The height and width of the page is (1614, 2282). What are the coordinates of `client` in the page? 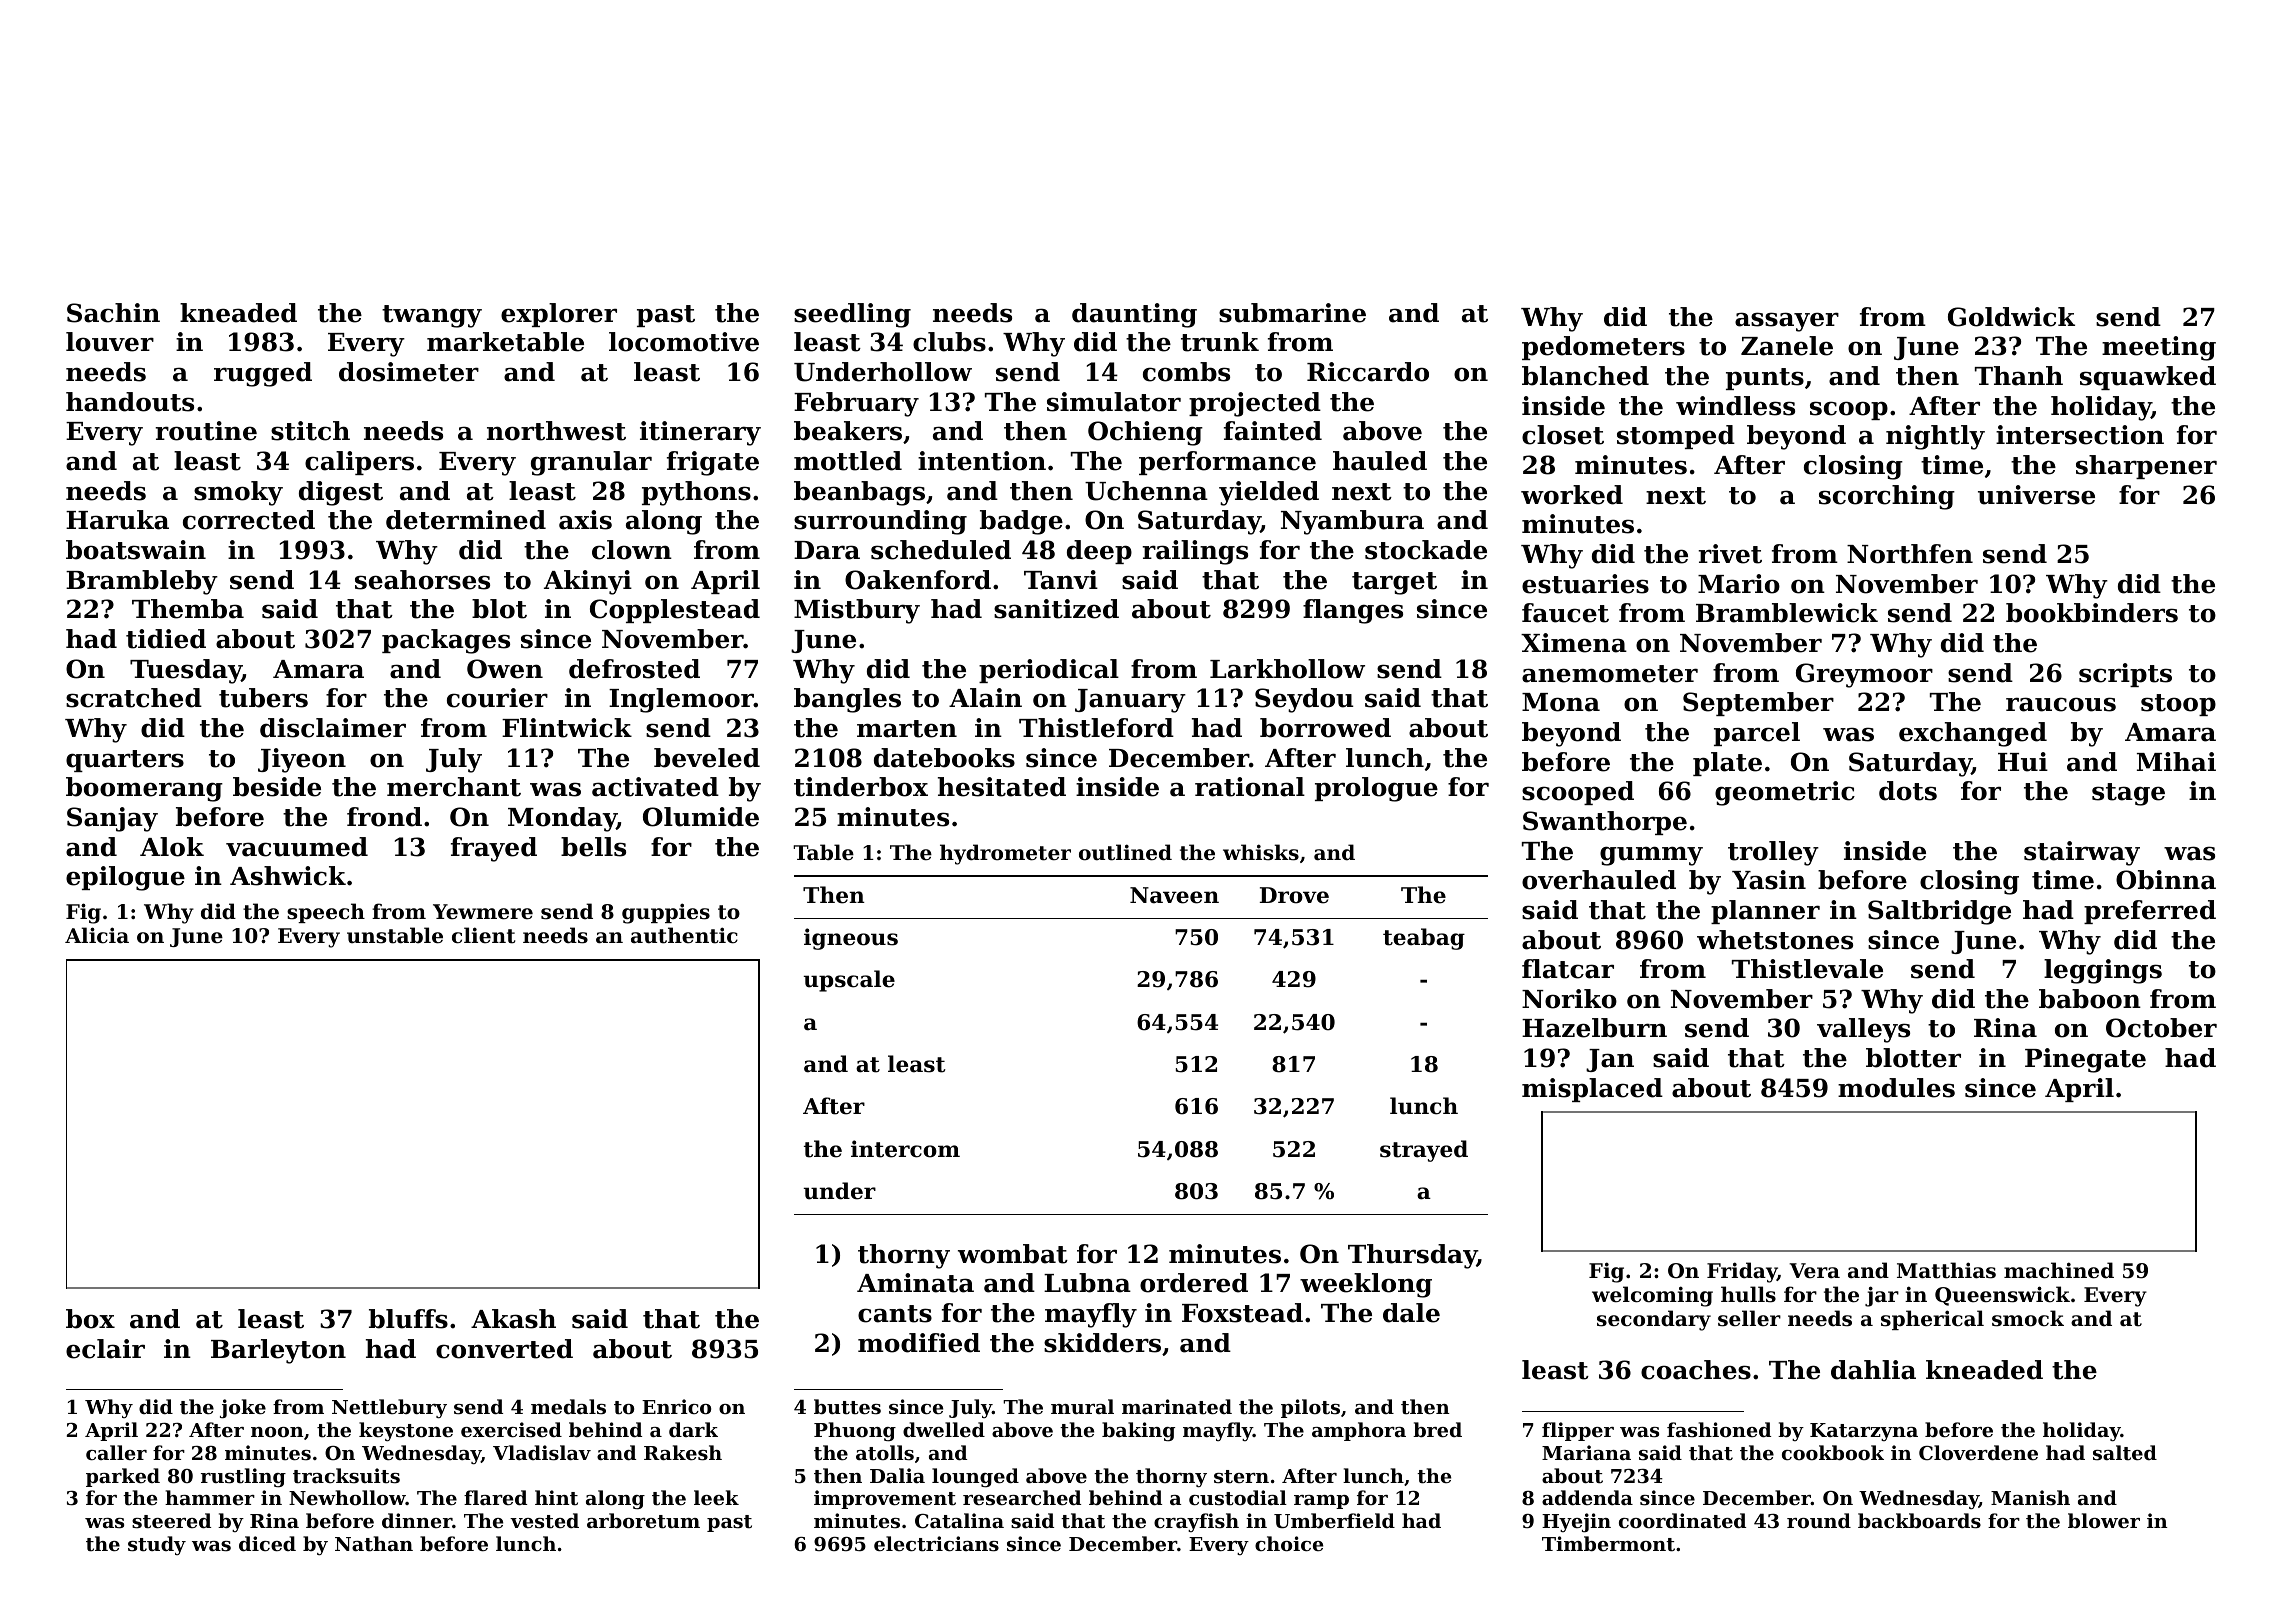 It's located at (483, 935).
